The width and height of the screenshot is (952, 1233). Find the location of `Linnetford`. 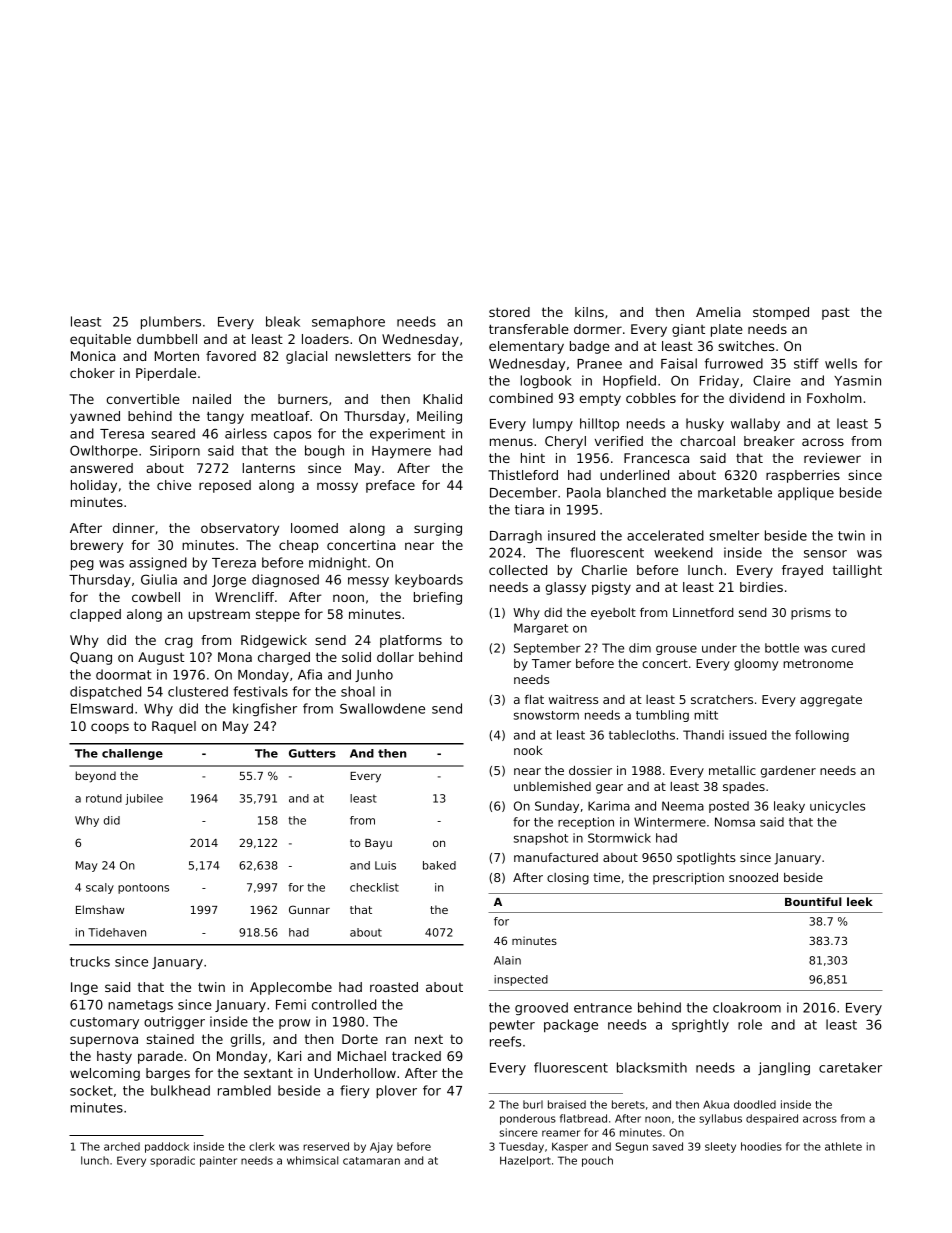

Linnetford is located at coordinates (703, 612).
